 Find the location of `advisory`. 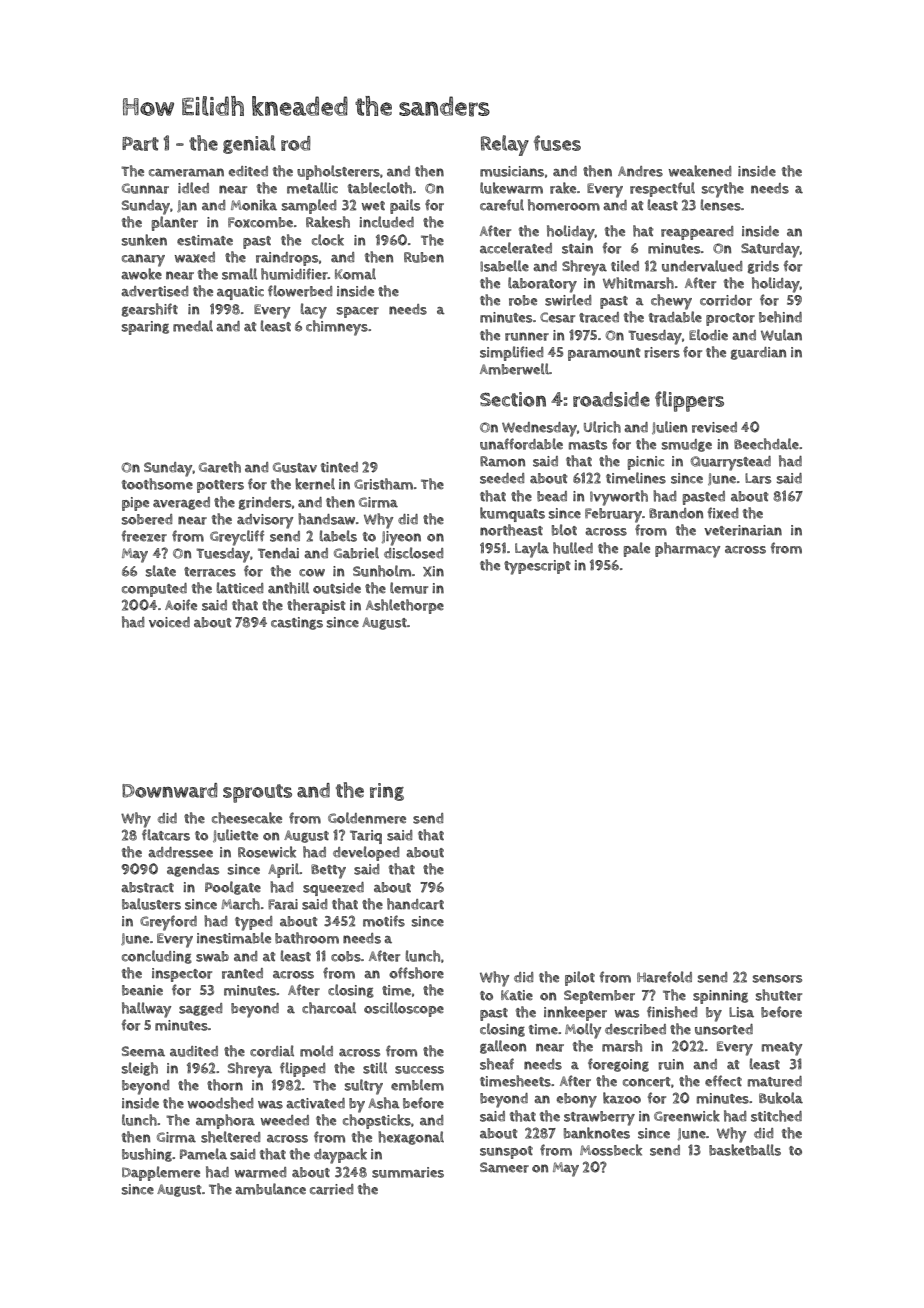

advisory is located at coordinates (265, 521).
